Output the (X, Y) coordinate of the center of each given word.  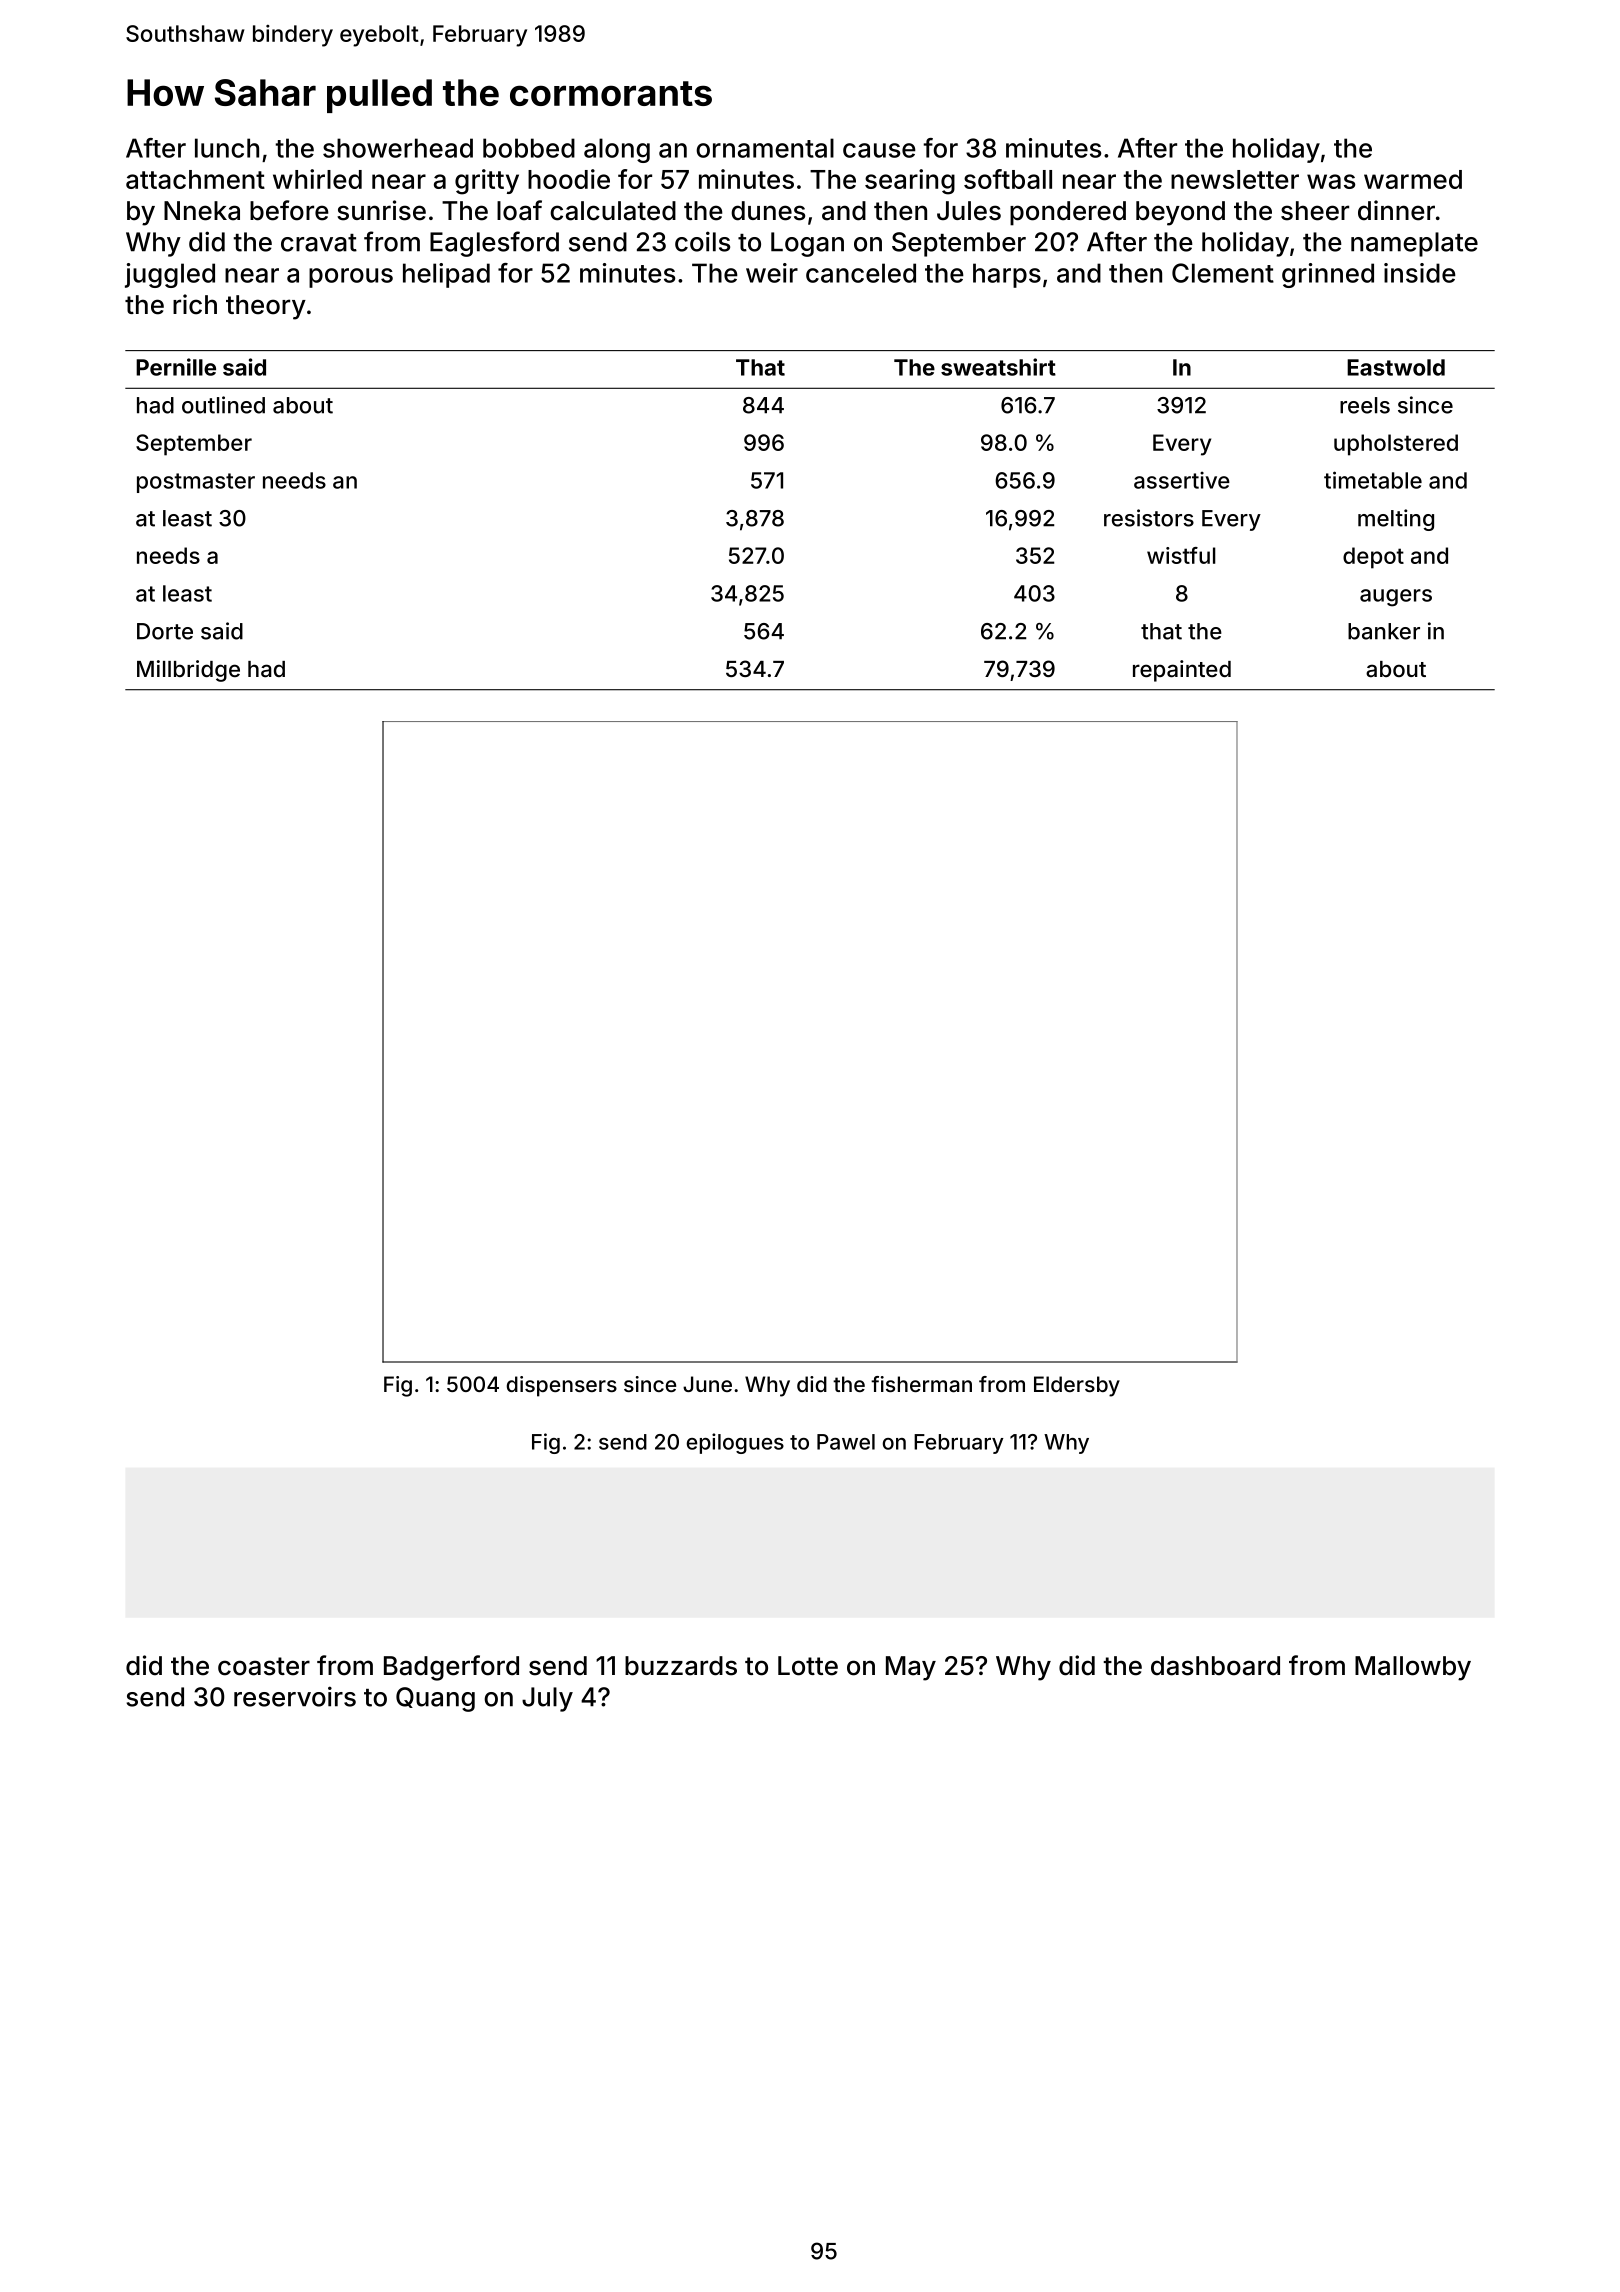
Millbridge (188, 671)
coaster (264, 1666)
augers (1396, 598)
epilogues (735, 1443)
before (289, 210)
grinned (1328, 275)
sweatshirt (998, 367)
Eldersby (1077, 1386)
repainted (1182, 671)
